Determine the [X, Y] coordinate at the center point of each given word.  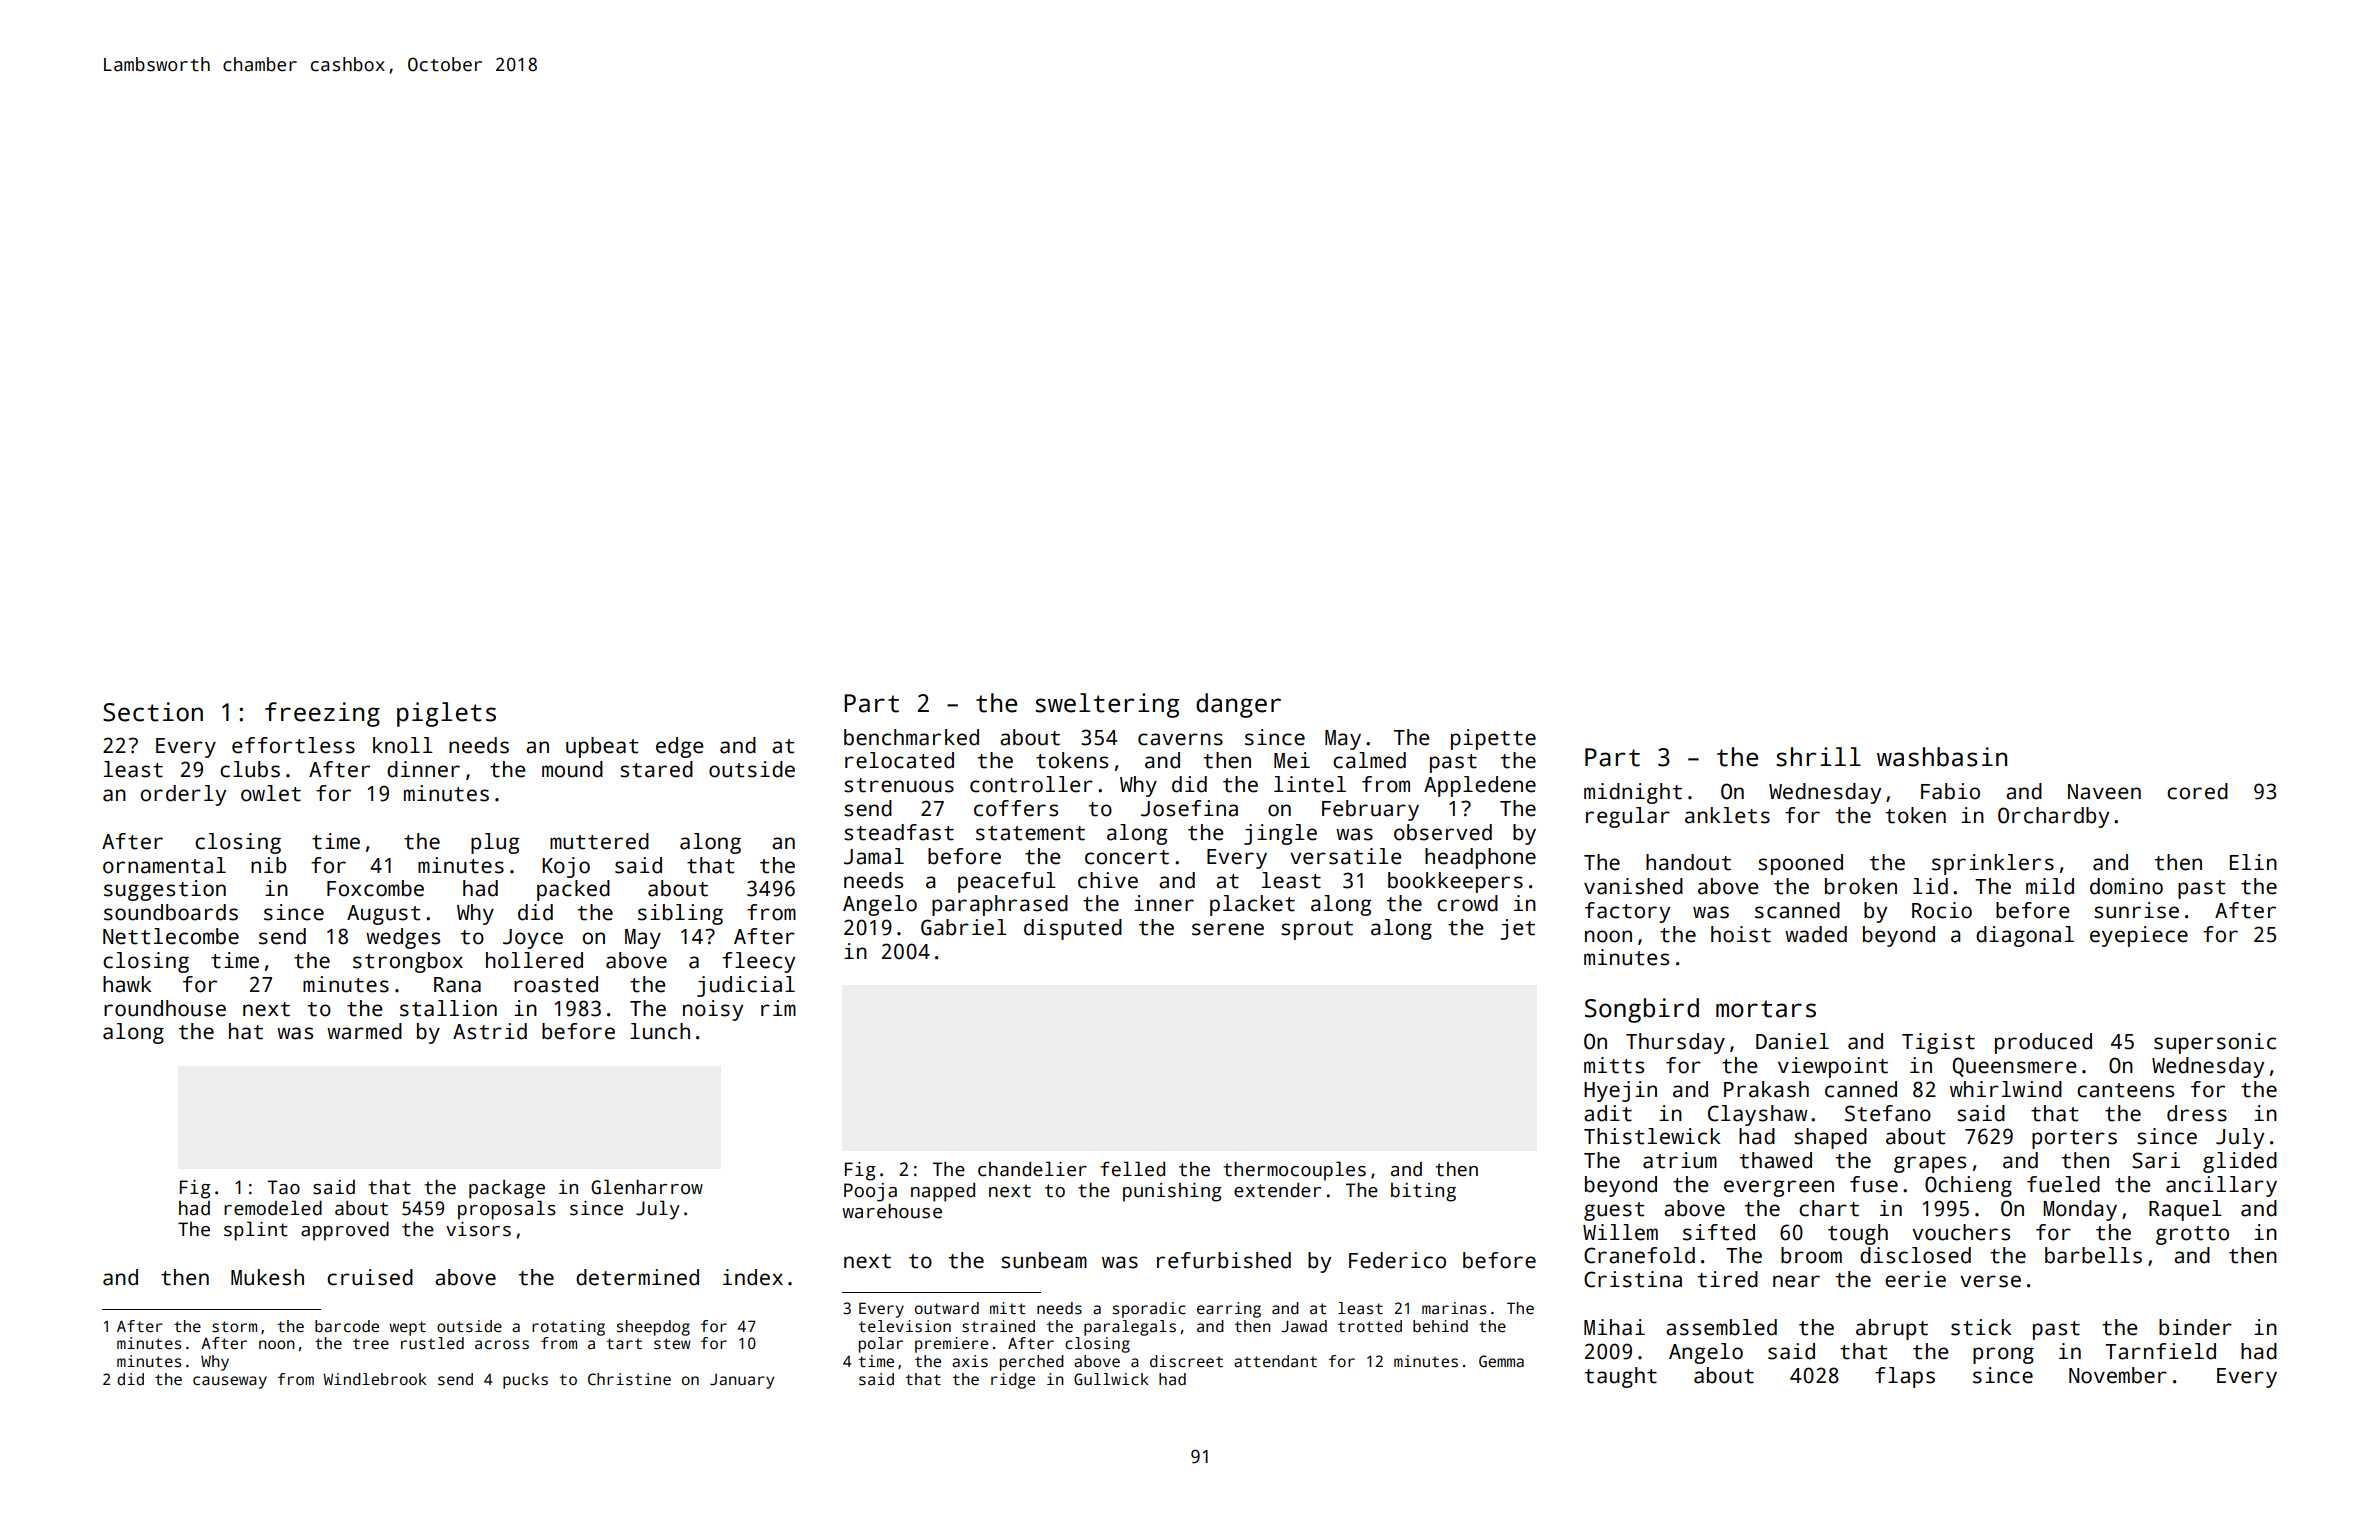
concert [1127, 857]
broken [1861, 886]
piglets [446, 714]
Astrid [490, 1031]
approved [345, 1231]
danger [1238, 705]
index [753, 1277]
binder [2195, 1327]
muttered [599, 841]
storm [234, 1327]
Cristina [1633, 1279]
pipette [1493, 739]
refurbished [1224, 1260]
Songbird [1642, 1010]
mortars [1766, 1009]
